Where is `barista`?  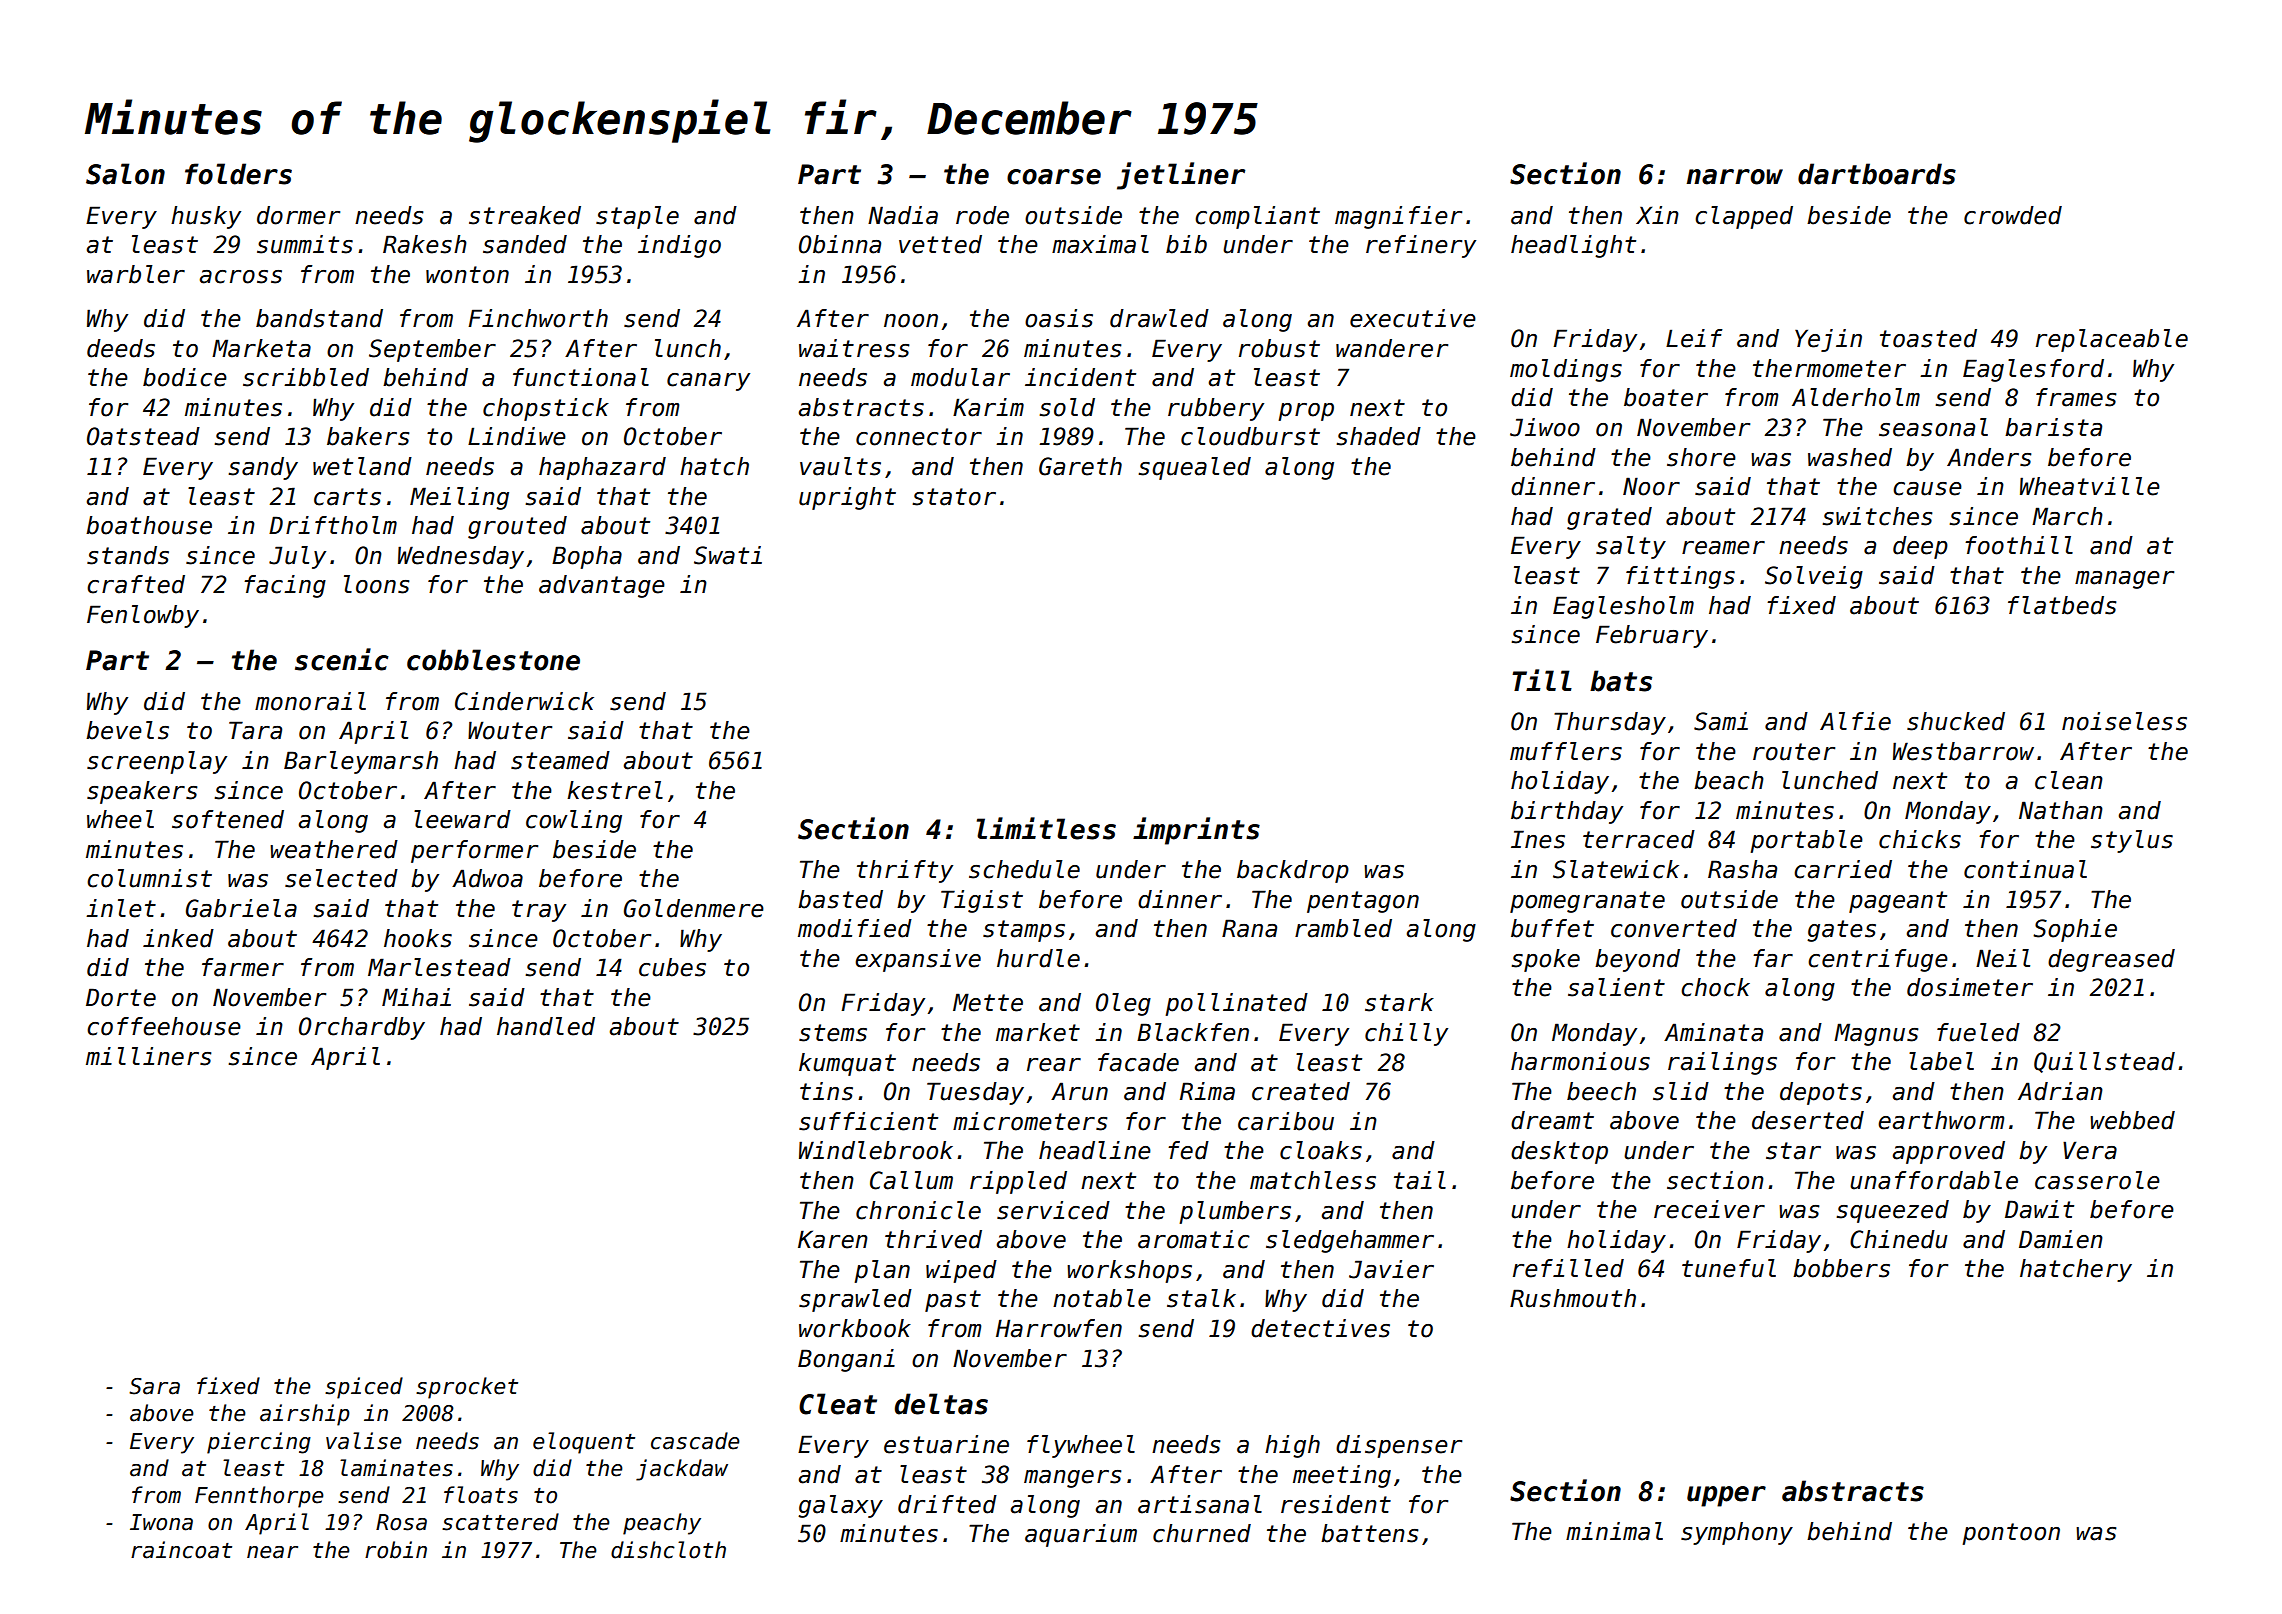
barista is located at coordinates (2053, 427).
